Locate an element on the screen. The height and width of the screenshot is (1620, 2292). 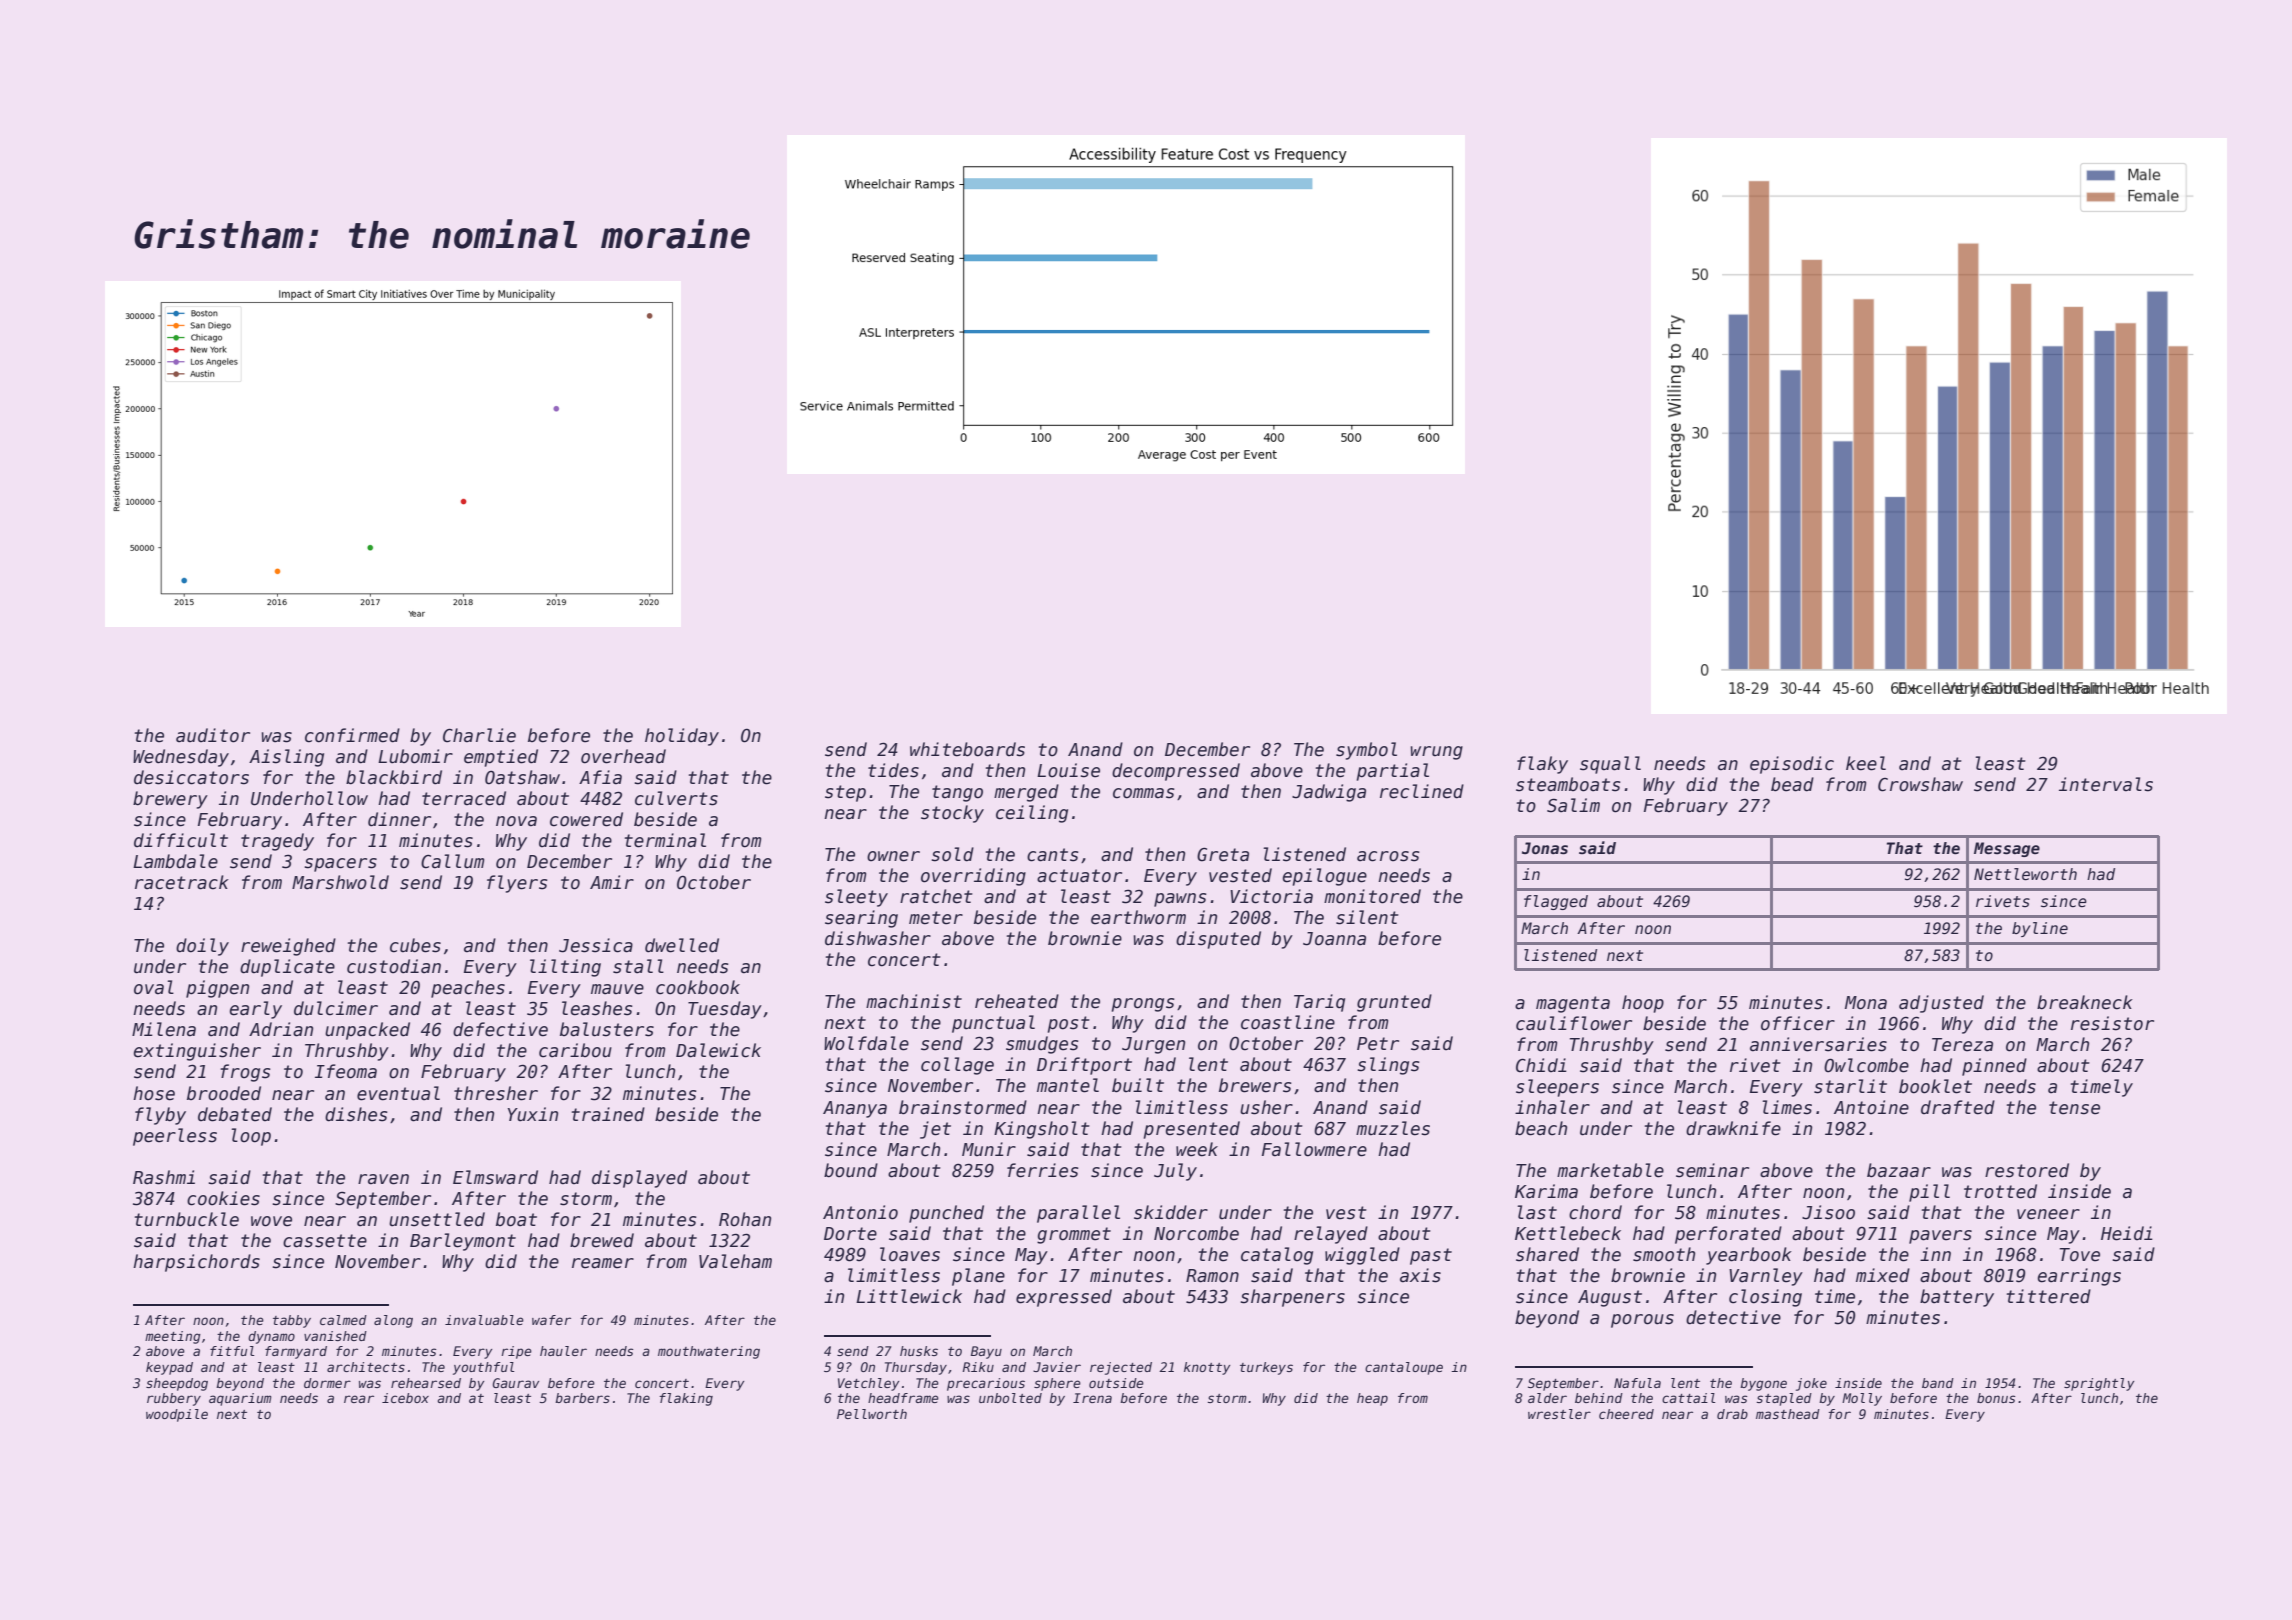
Nettleworth is located at coordinates (2025, 874).
